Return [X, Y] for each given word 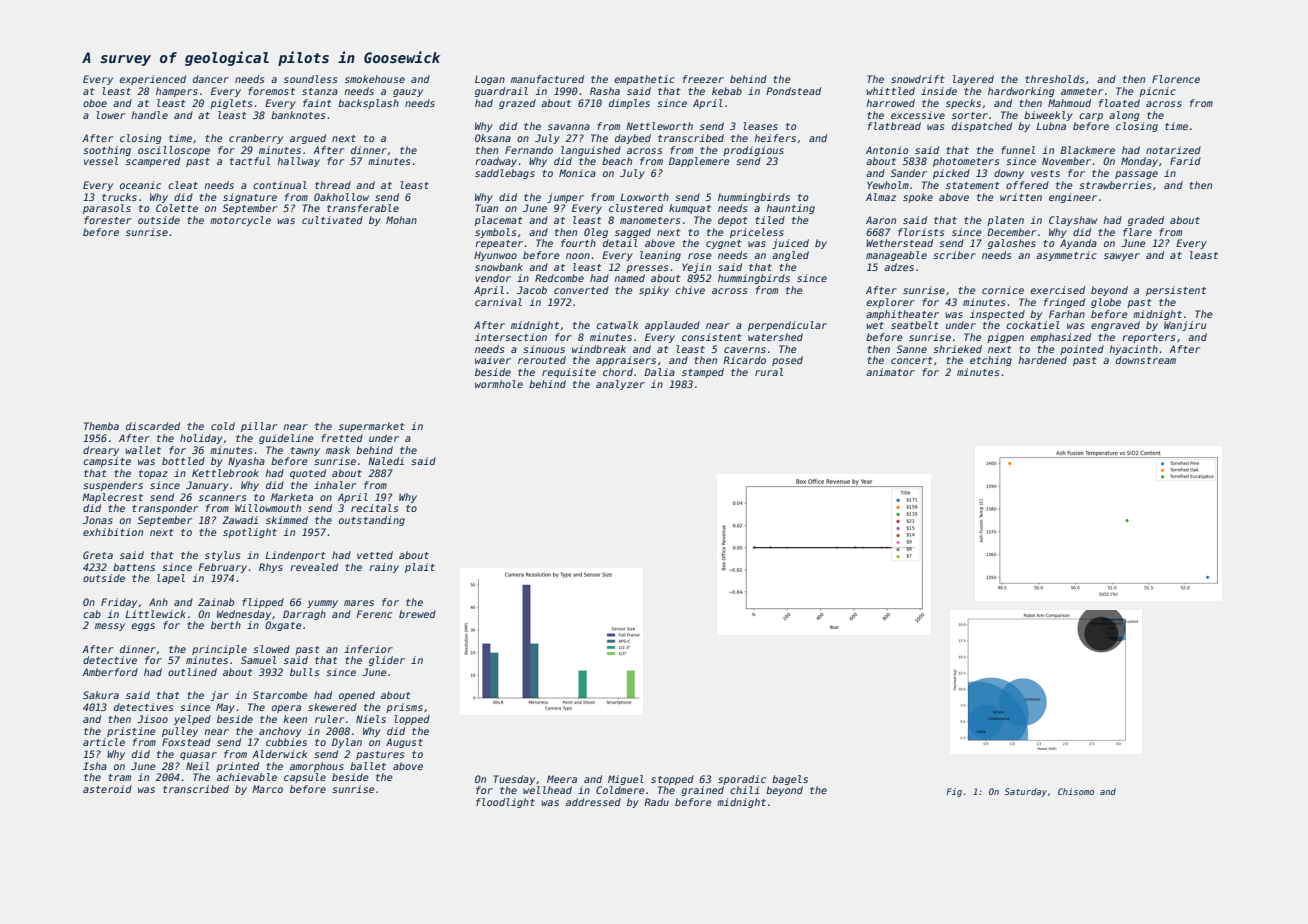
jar [220, 696]
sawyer [1122, 257]
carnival [498, 302]
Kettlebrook [225, 473]
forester [107, 220]
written [1021, 197]
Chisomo [1076, 791]
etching [991, 361]
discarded [153, 426]
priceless [757, 233]
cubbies [286, 742]
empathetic [645, 80]
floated [1119, 103]
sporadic [742, 780]
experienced [153, 80]
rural [769, 372]
